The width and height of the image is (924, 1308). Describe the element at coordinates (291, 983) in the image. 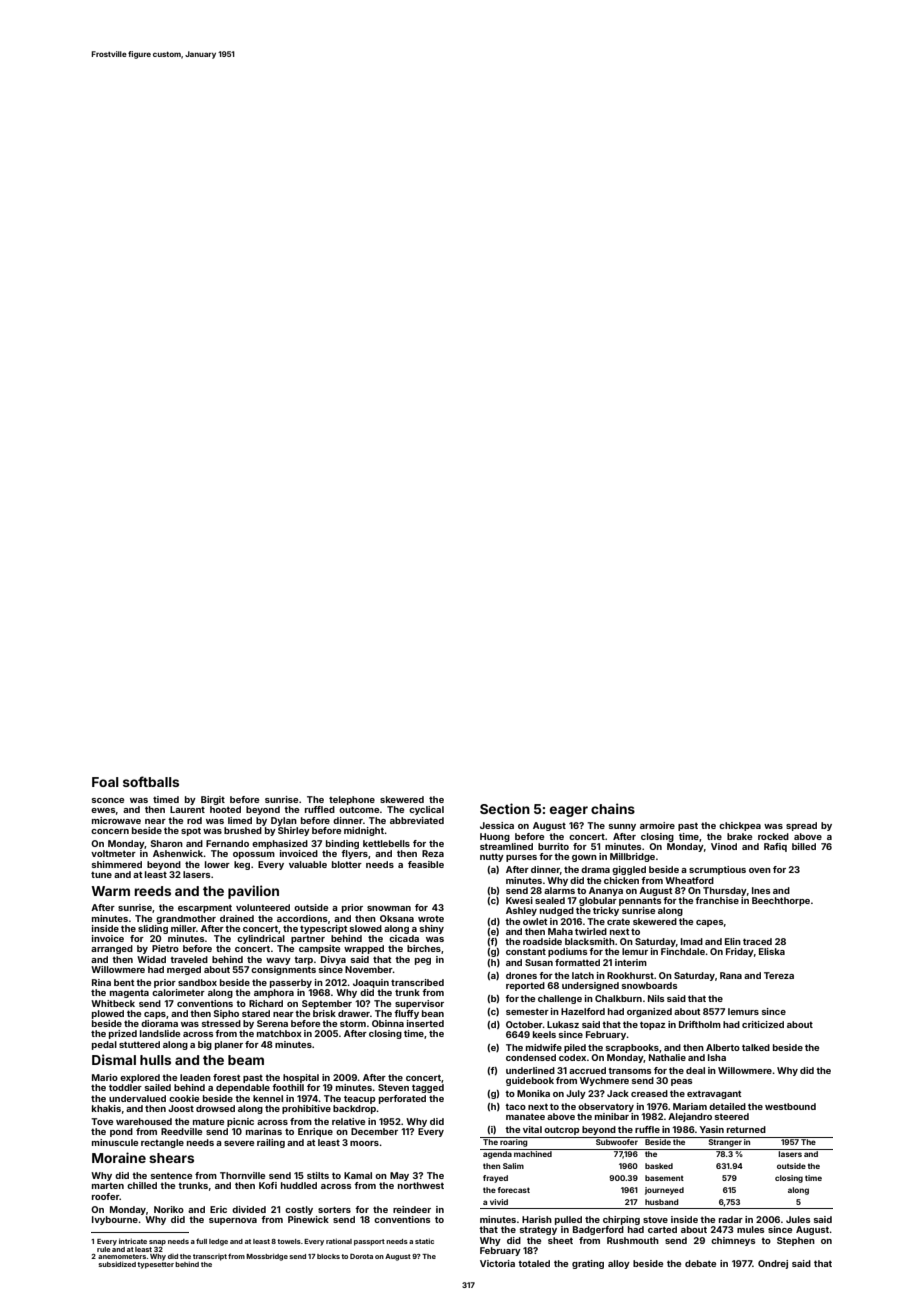

I see `passerby` at that location.
